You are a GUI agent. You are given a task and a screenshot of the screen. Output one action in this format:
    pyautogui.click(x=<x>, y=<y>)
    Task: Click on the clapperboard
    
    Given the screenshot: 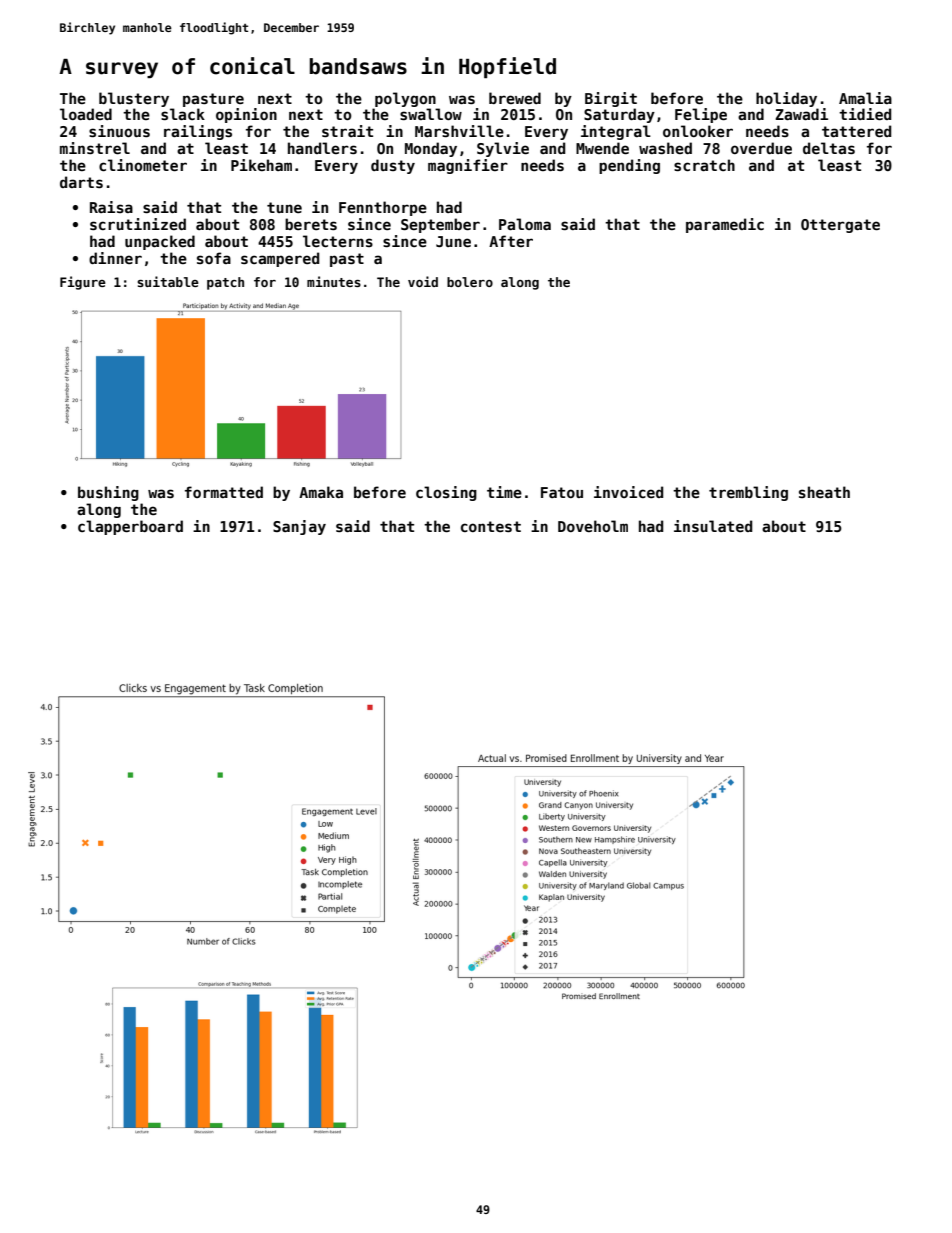 What is the action you would take?
    pyautogui.click(x=130, y=527)
